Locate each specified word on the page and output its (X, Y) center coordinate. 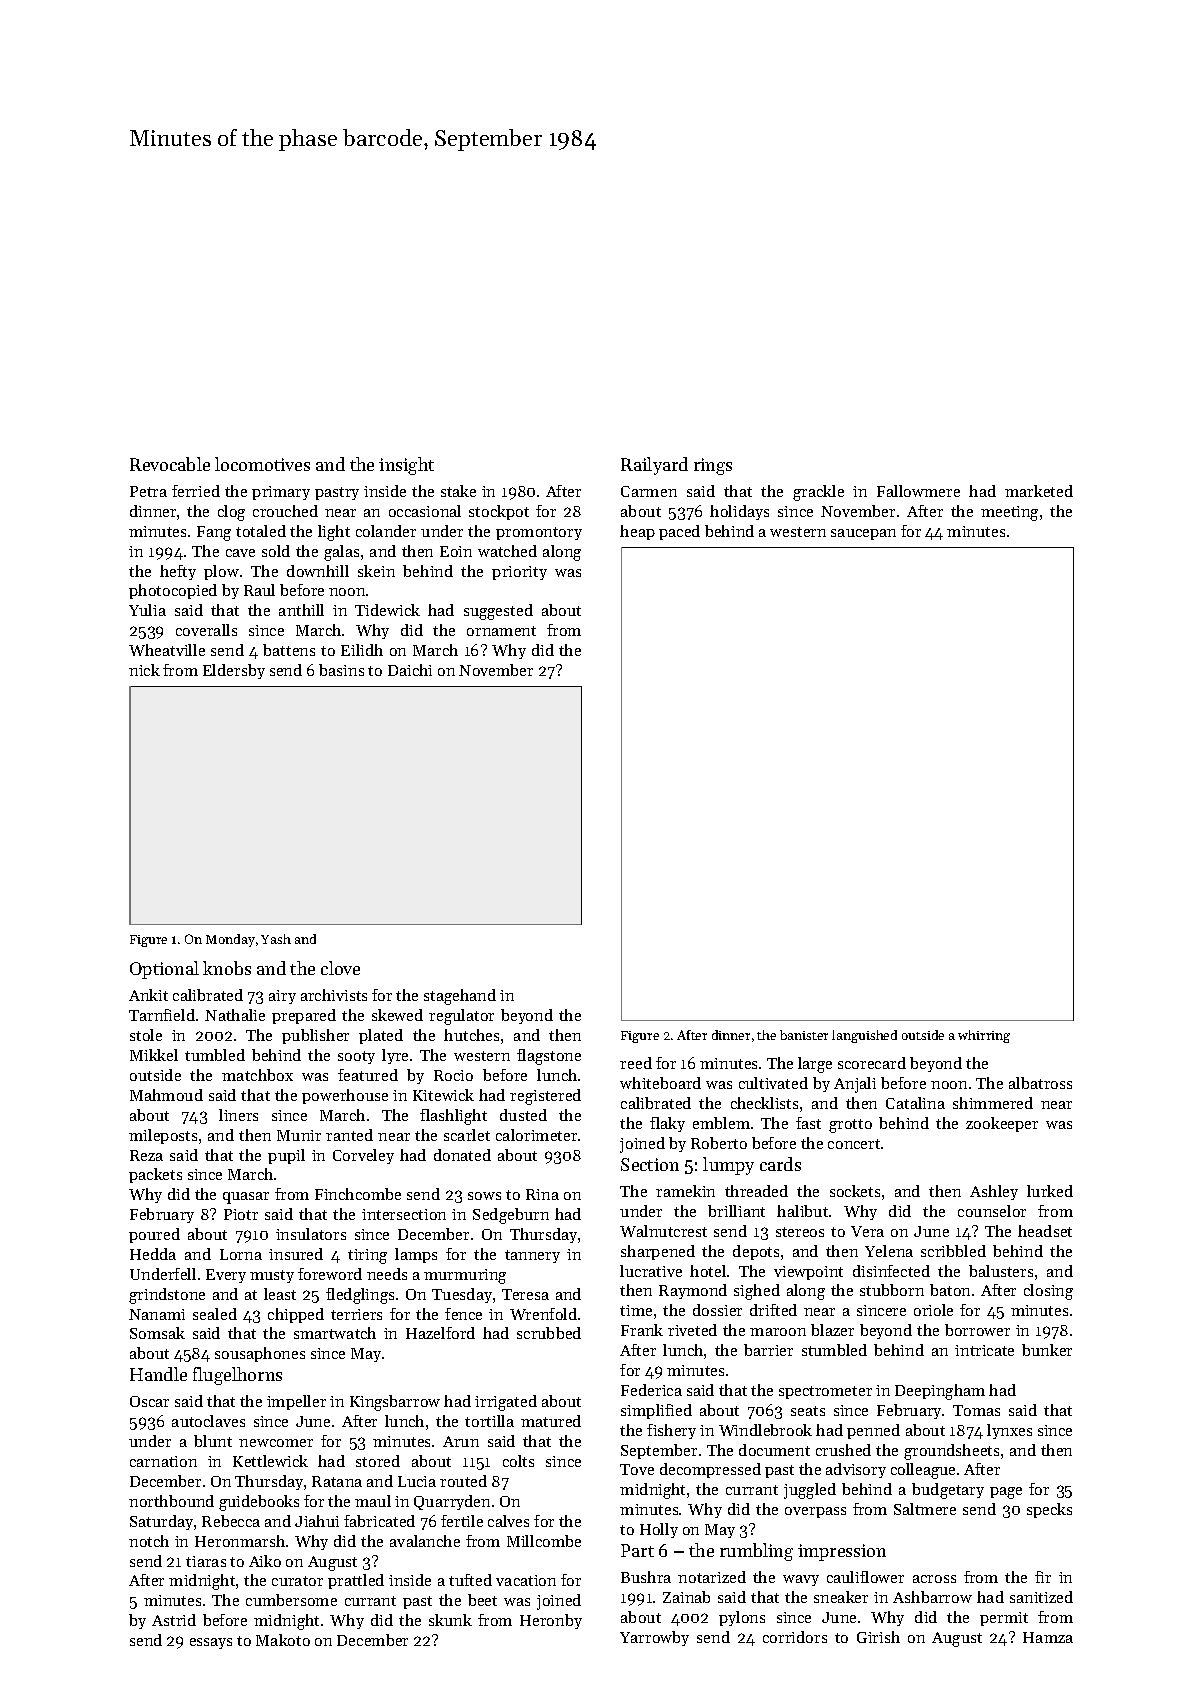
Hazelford (440, 1333)
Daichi (410, 670)
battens (289, 650)
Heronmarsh (240, 1541)
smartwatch (335, 1333)
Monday (230, 940)
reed (636, 1063)
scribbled (953, 1251)
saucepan (863, 534)
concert (854, 1144)
